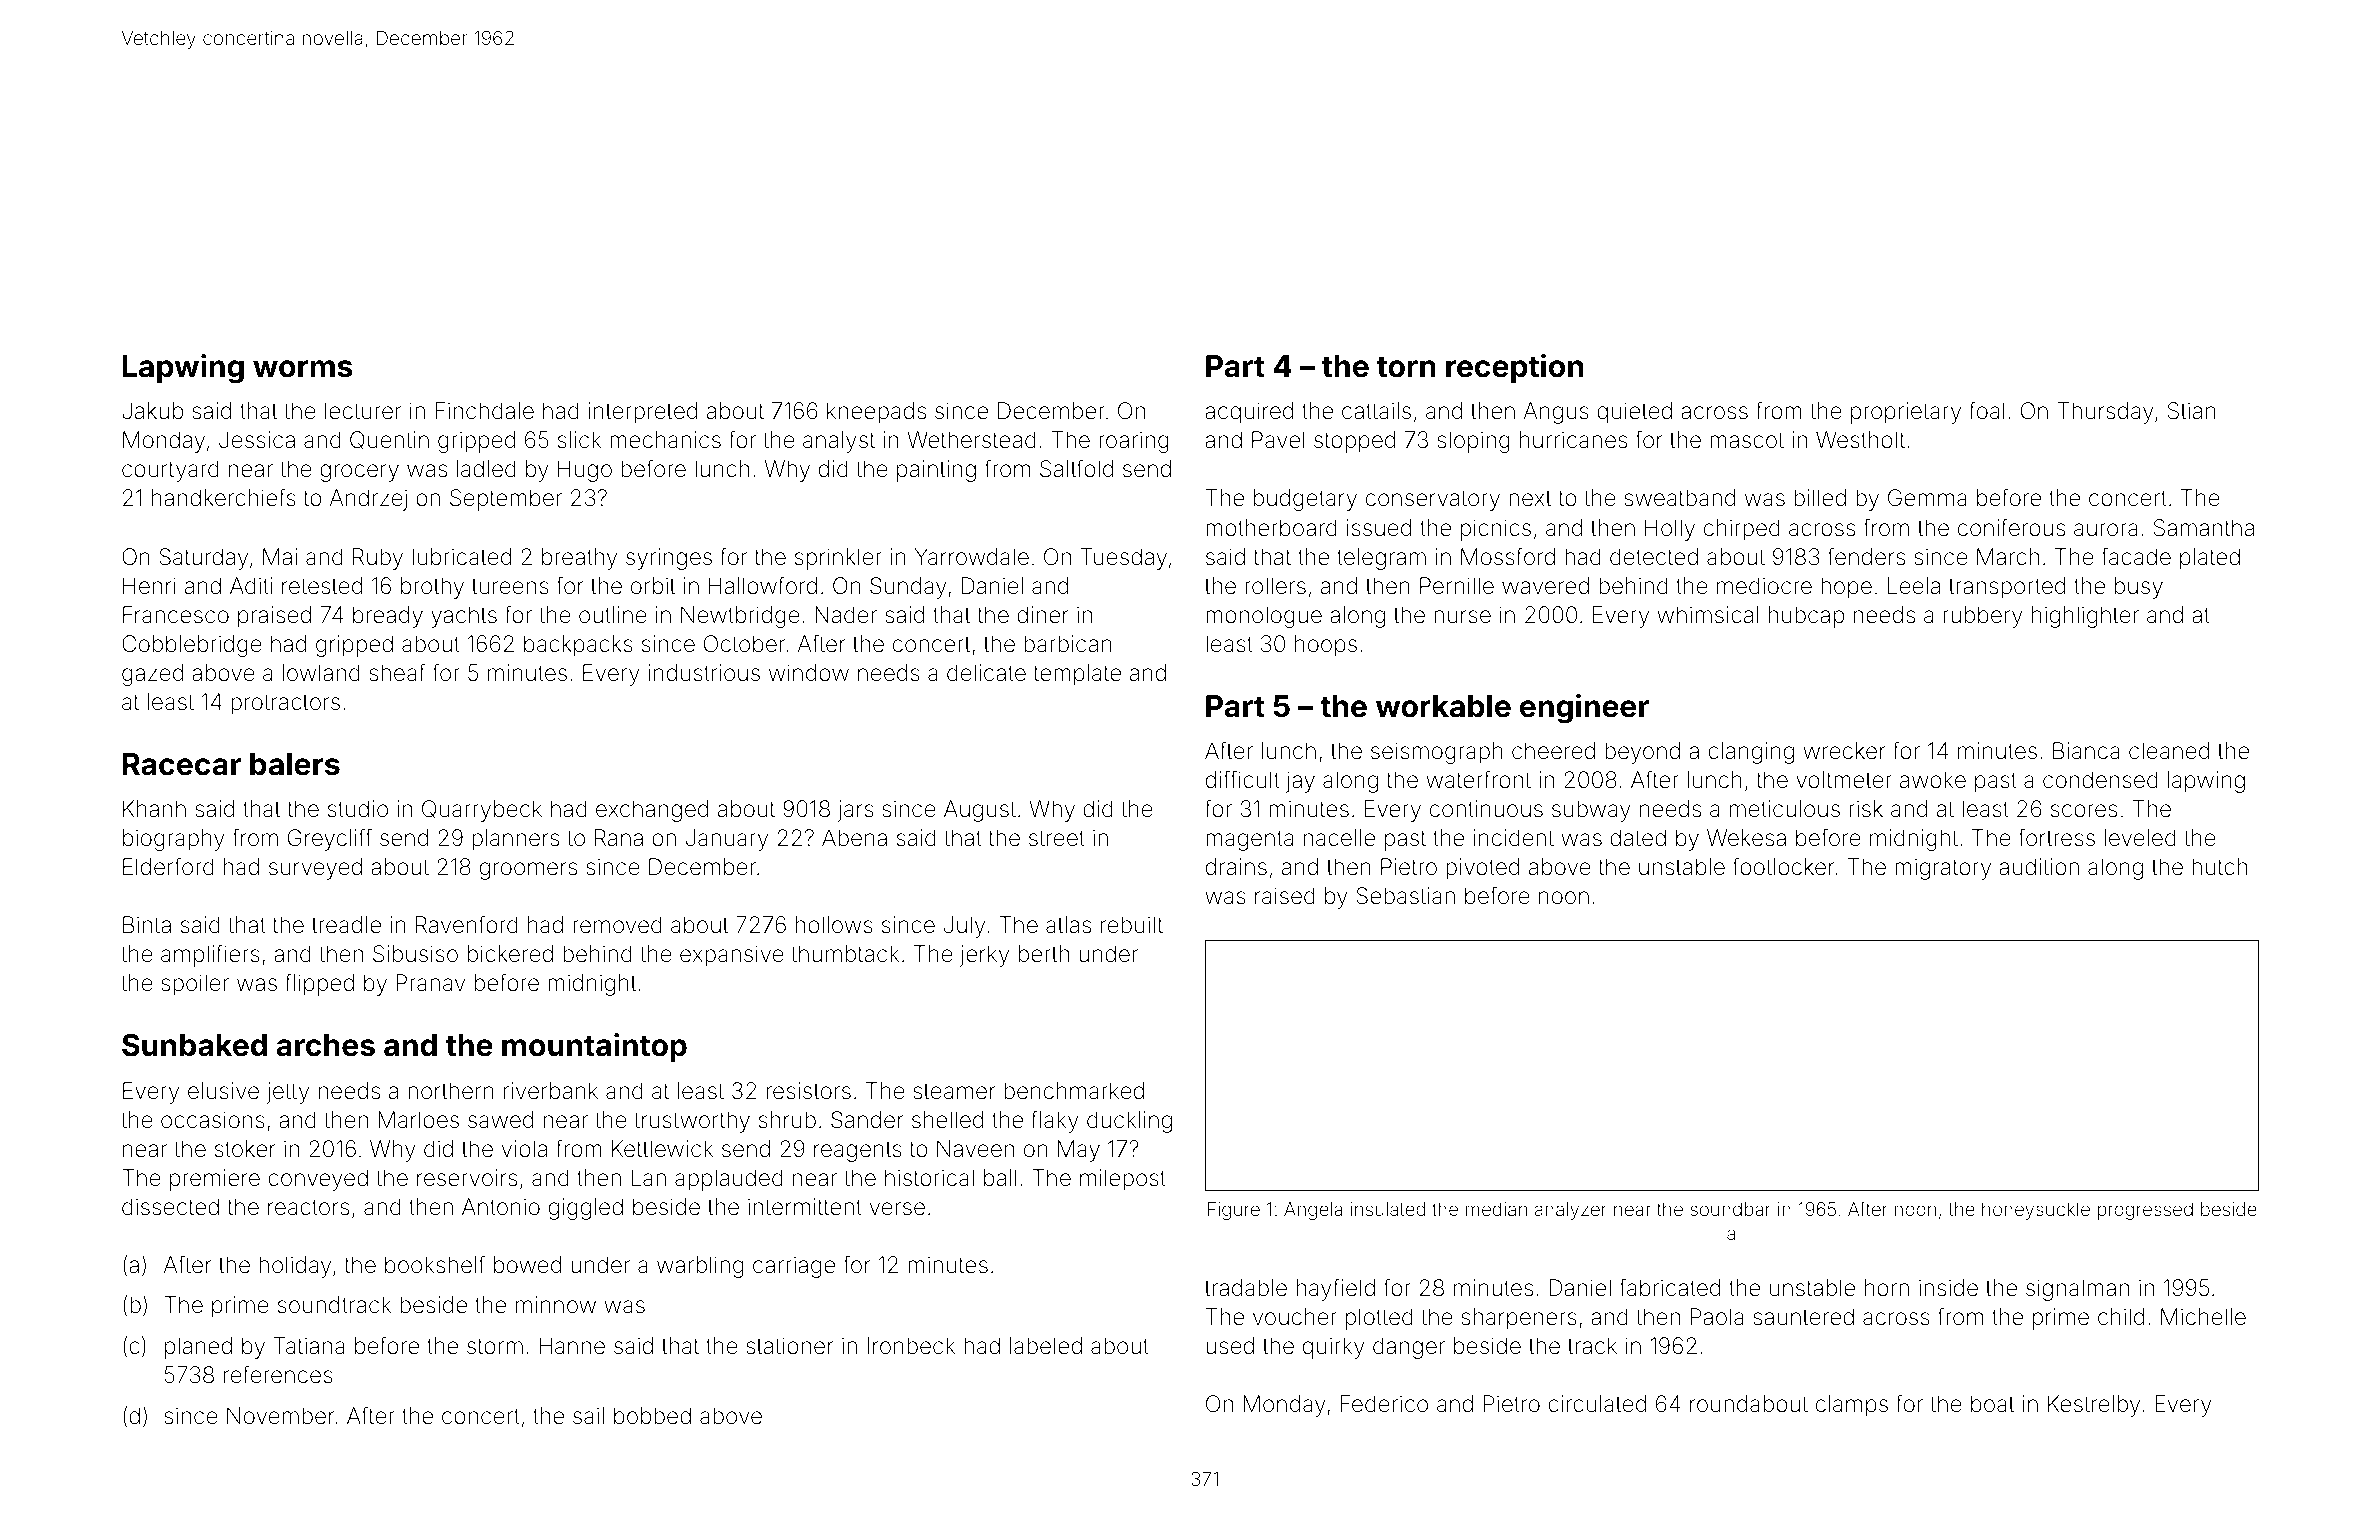  I want to click on interpreted, so click(643, 413).
